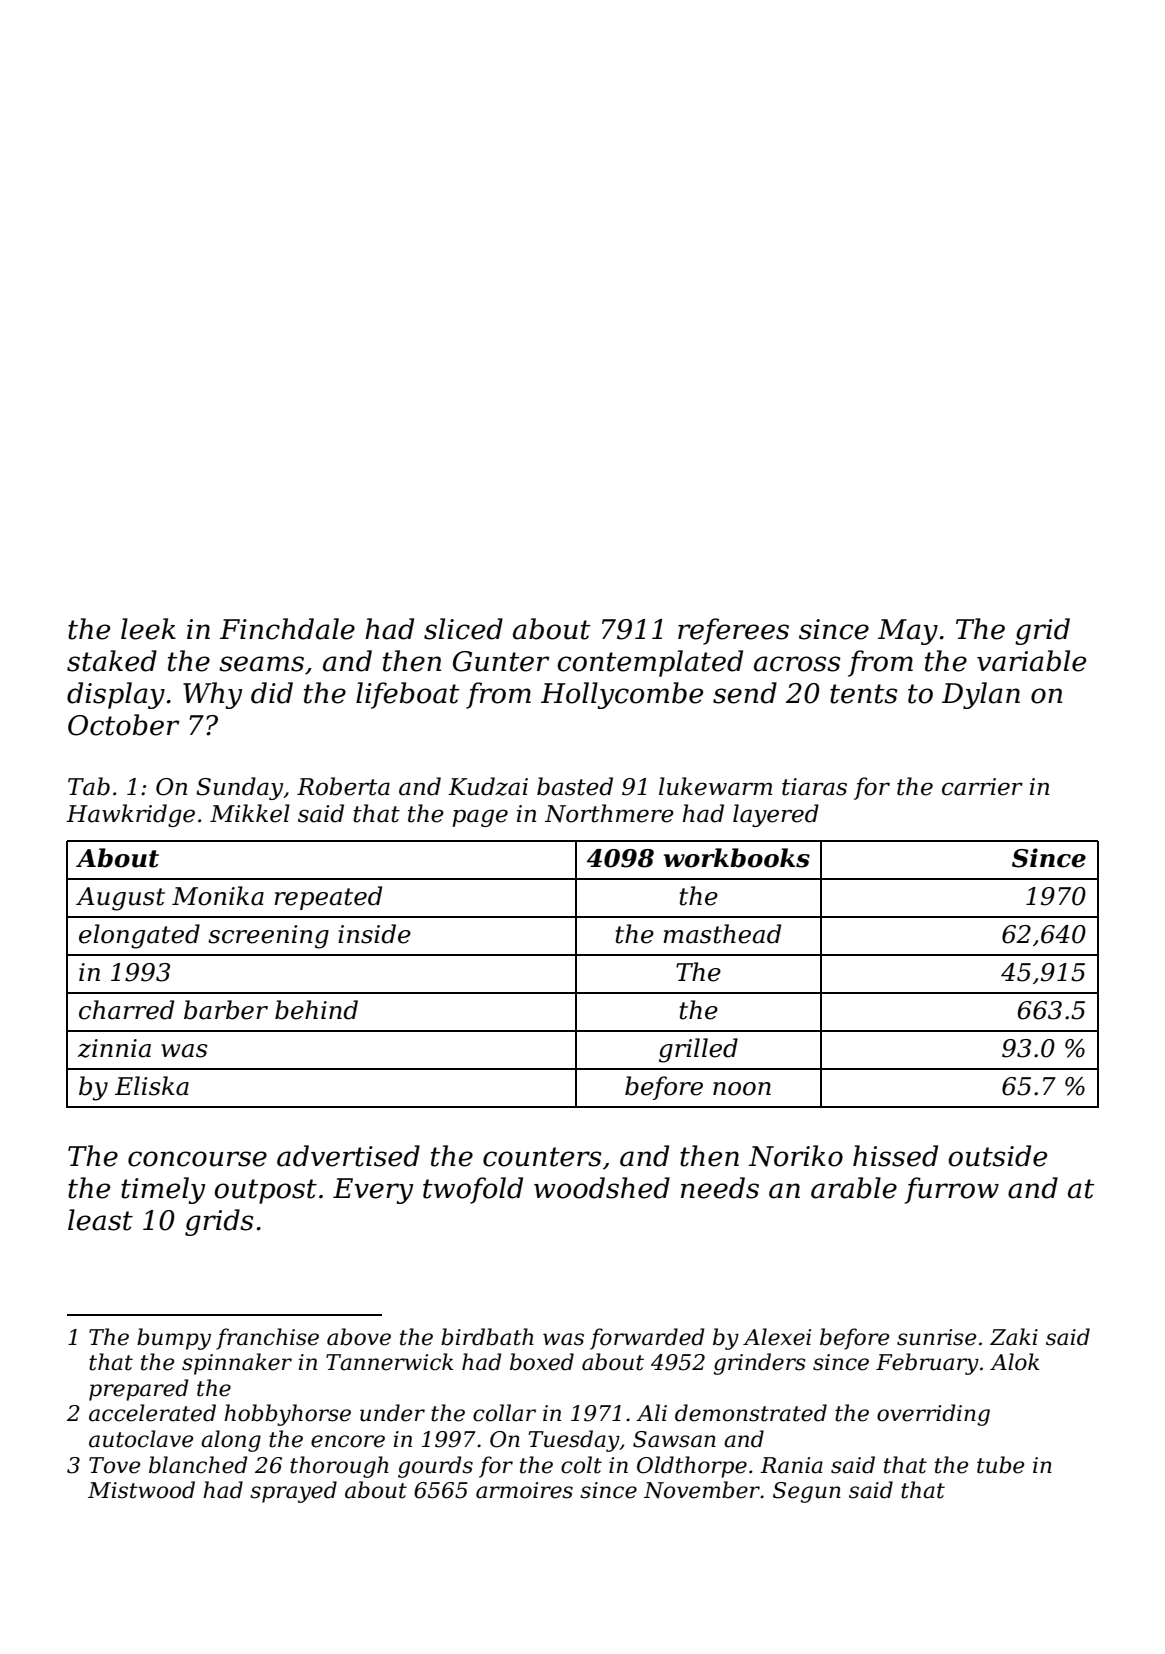 The width and height of the document is (1165, 1654). Describe the element at coordinates (226, 1010) in the document. I see `barber` at that location.
